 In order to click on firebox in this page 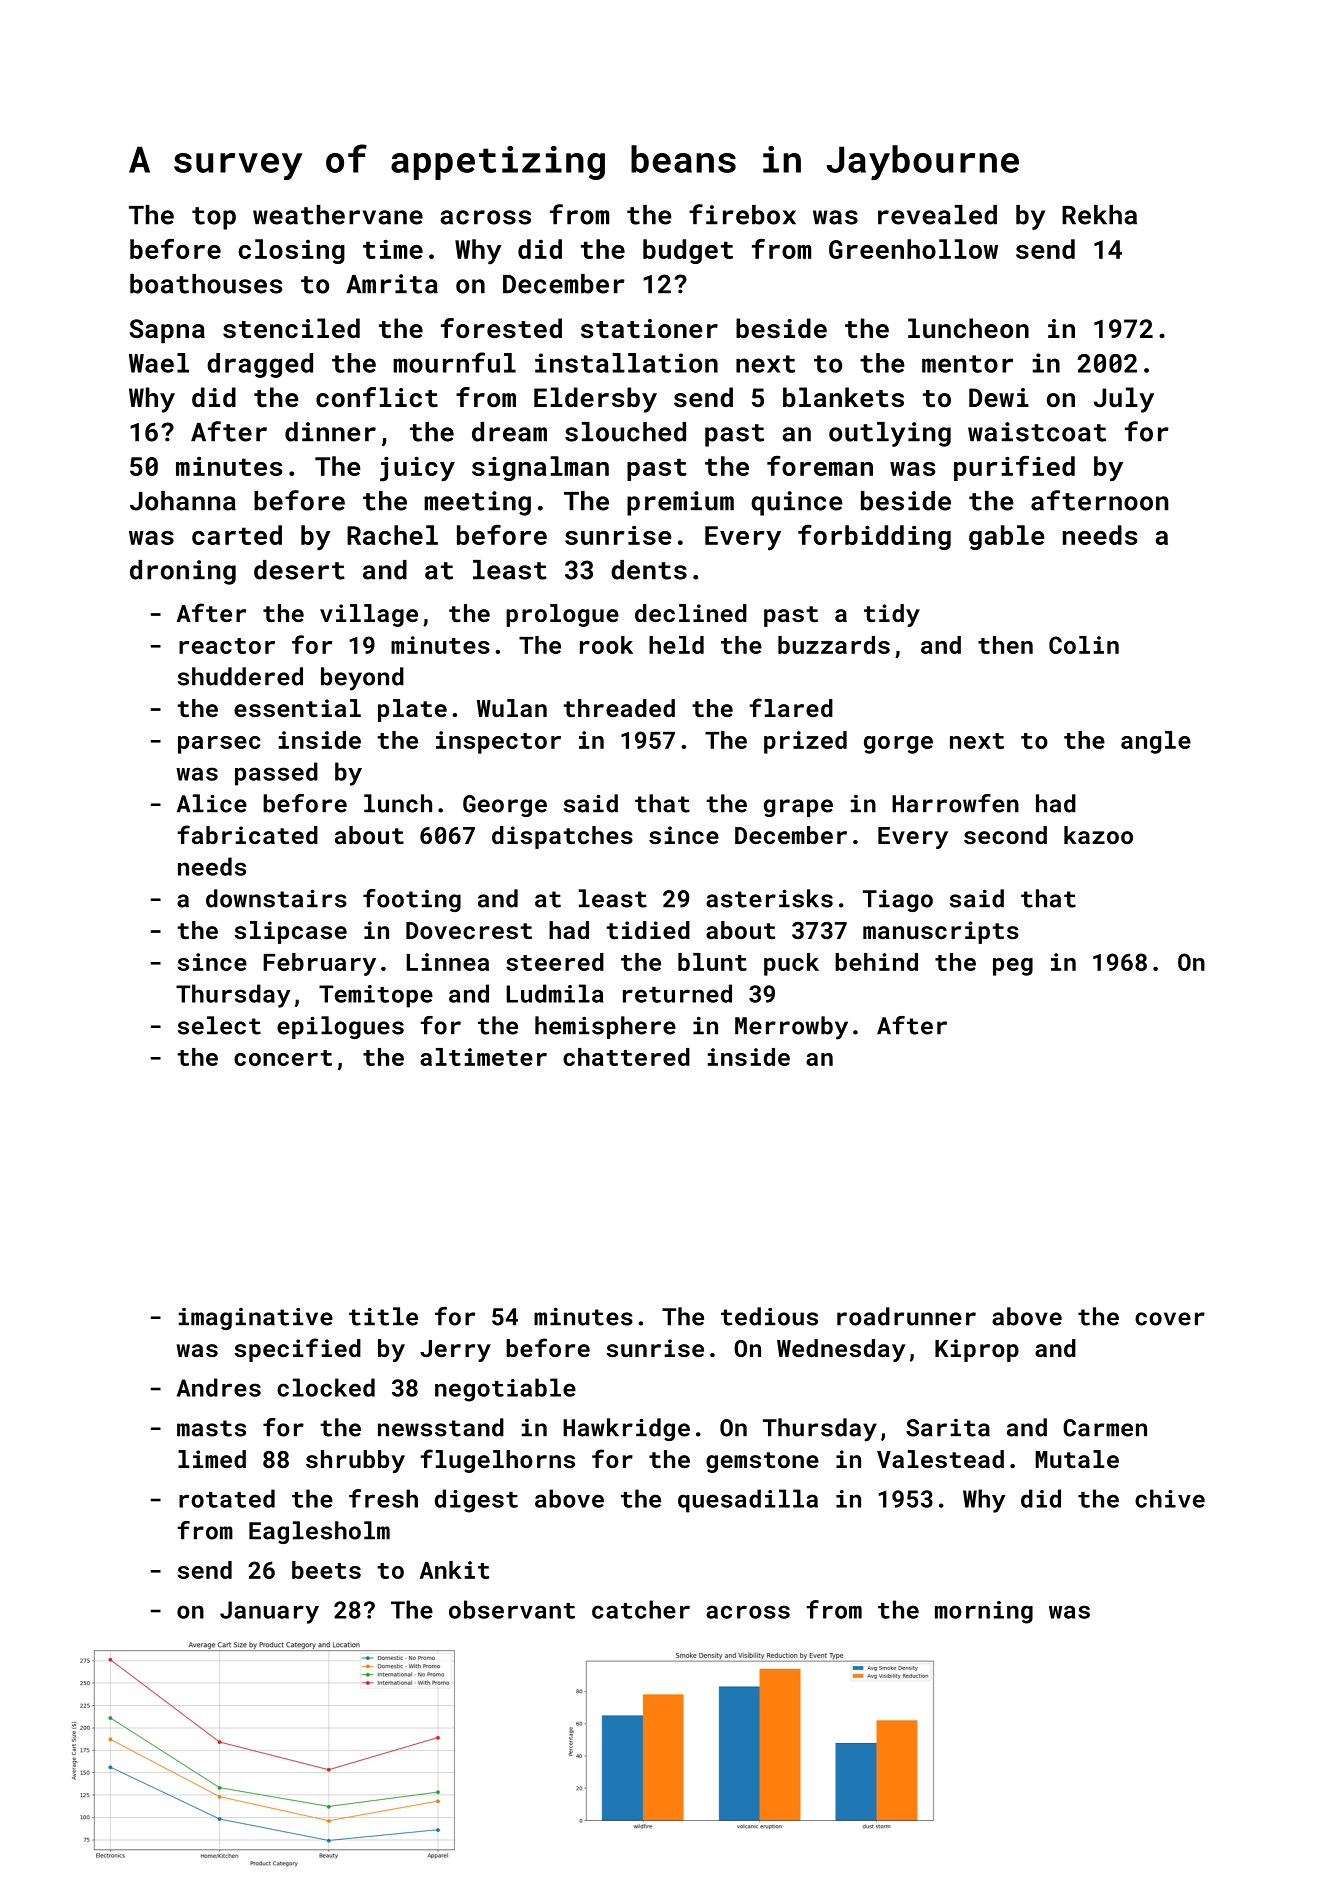, I will do `click(742, 214)`.
